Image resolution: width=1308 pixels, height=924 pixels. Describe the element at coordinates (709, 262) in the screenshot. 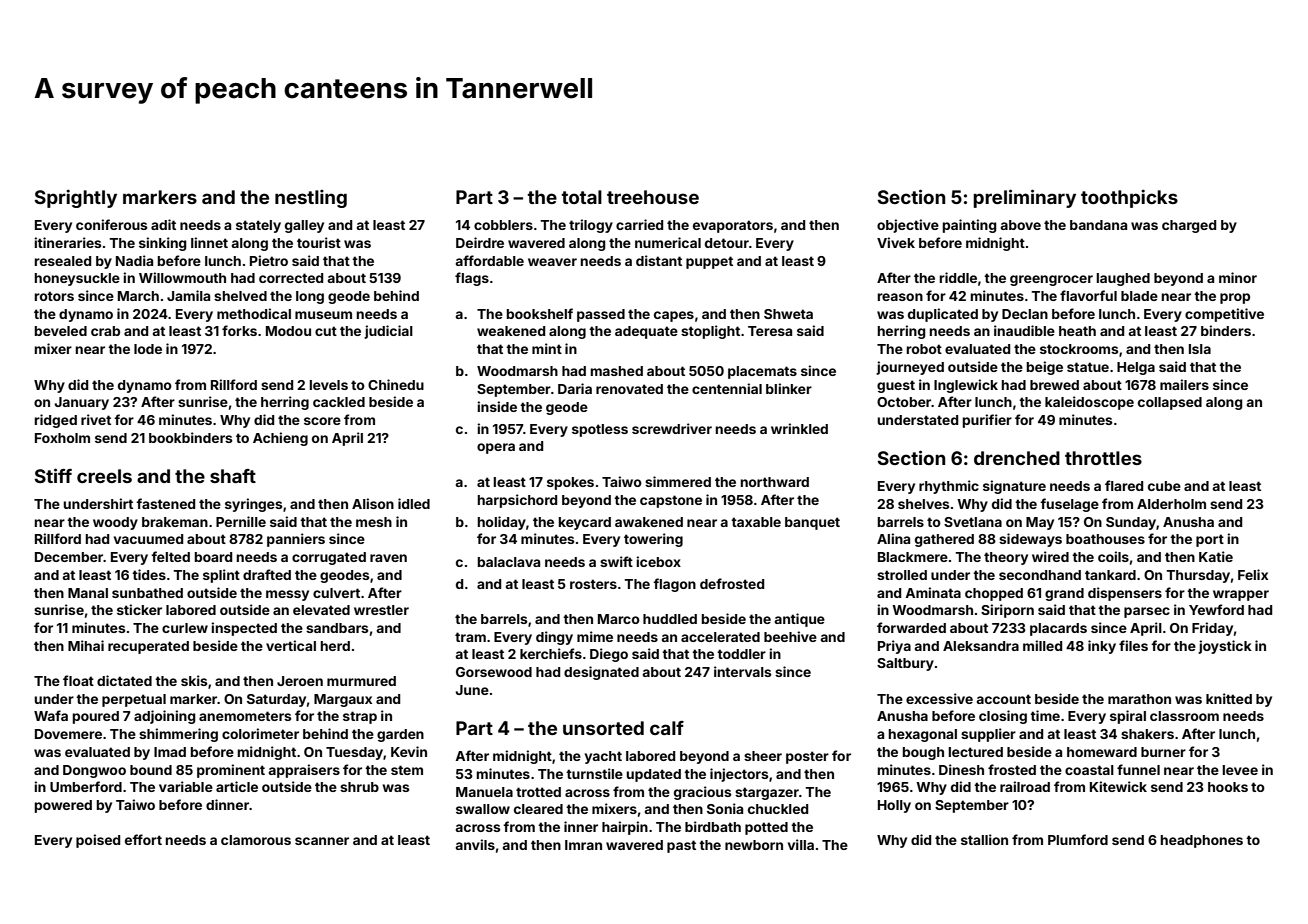

I see `puppet` at that location.
